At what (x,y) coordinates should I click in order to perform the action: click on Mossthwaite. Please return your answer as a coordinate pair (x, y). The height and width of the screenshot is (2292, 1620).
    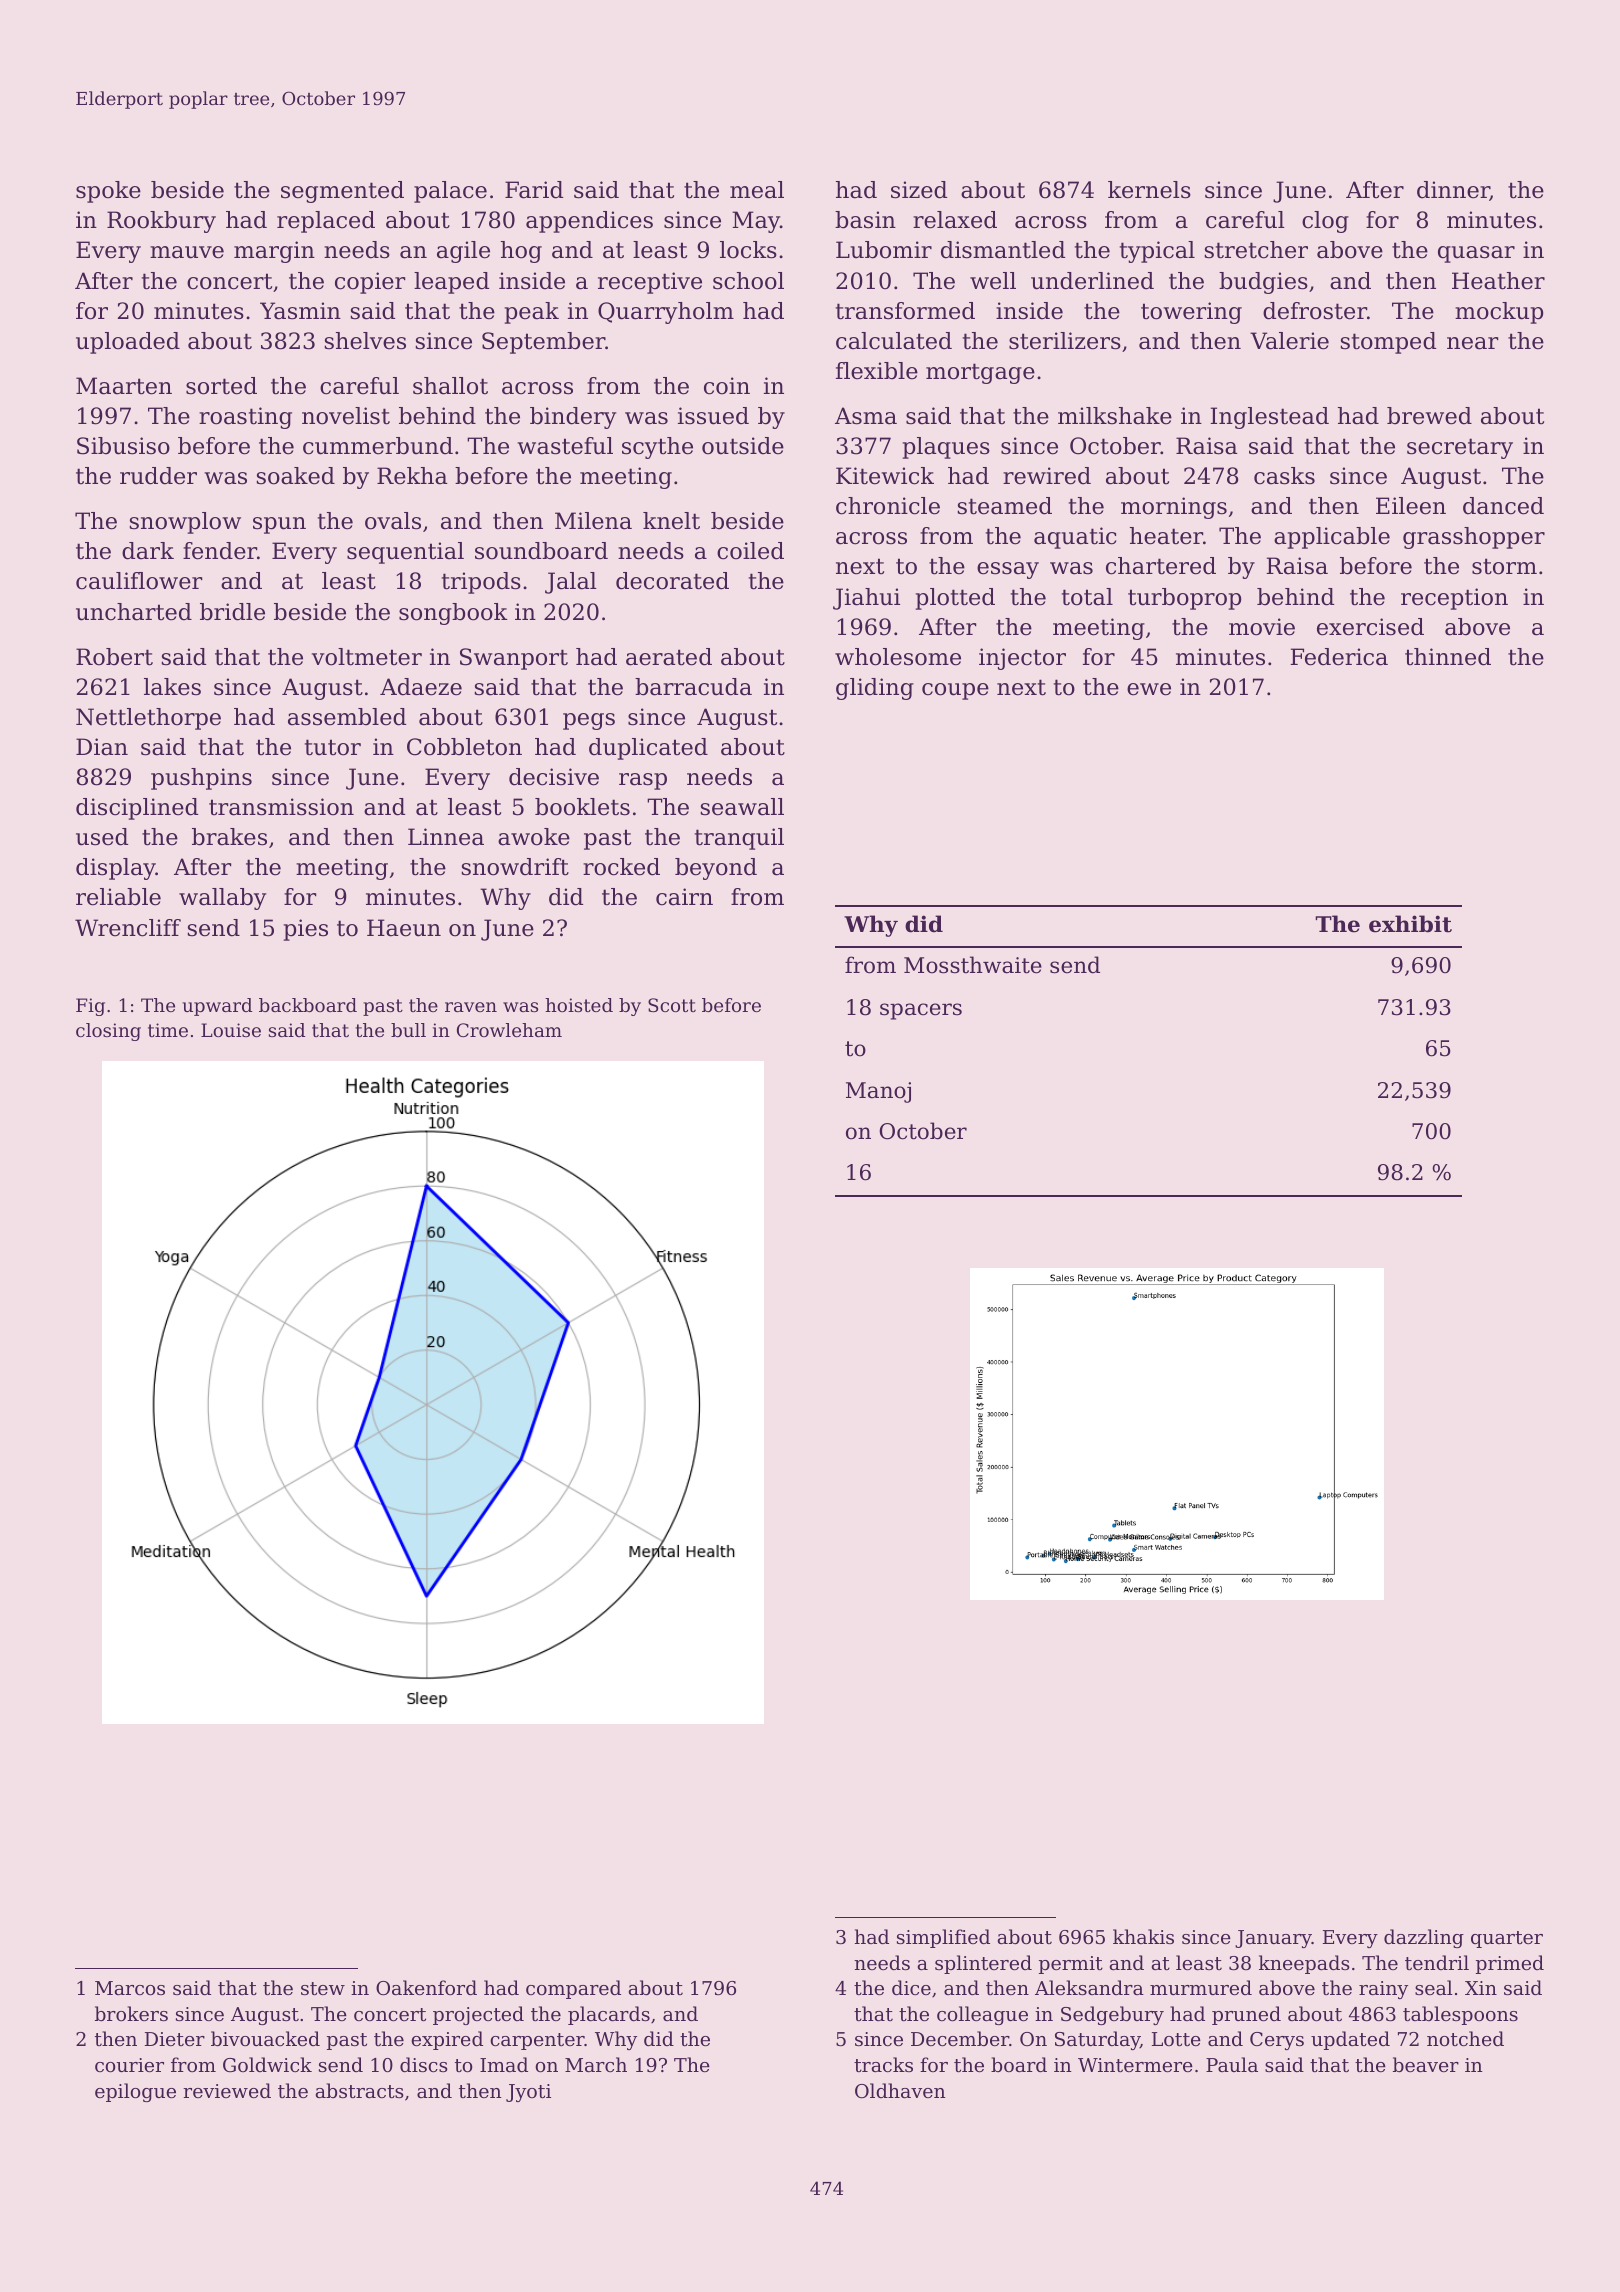
    Looking at the image, I should click on (973, 965).
